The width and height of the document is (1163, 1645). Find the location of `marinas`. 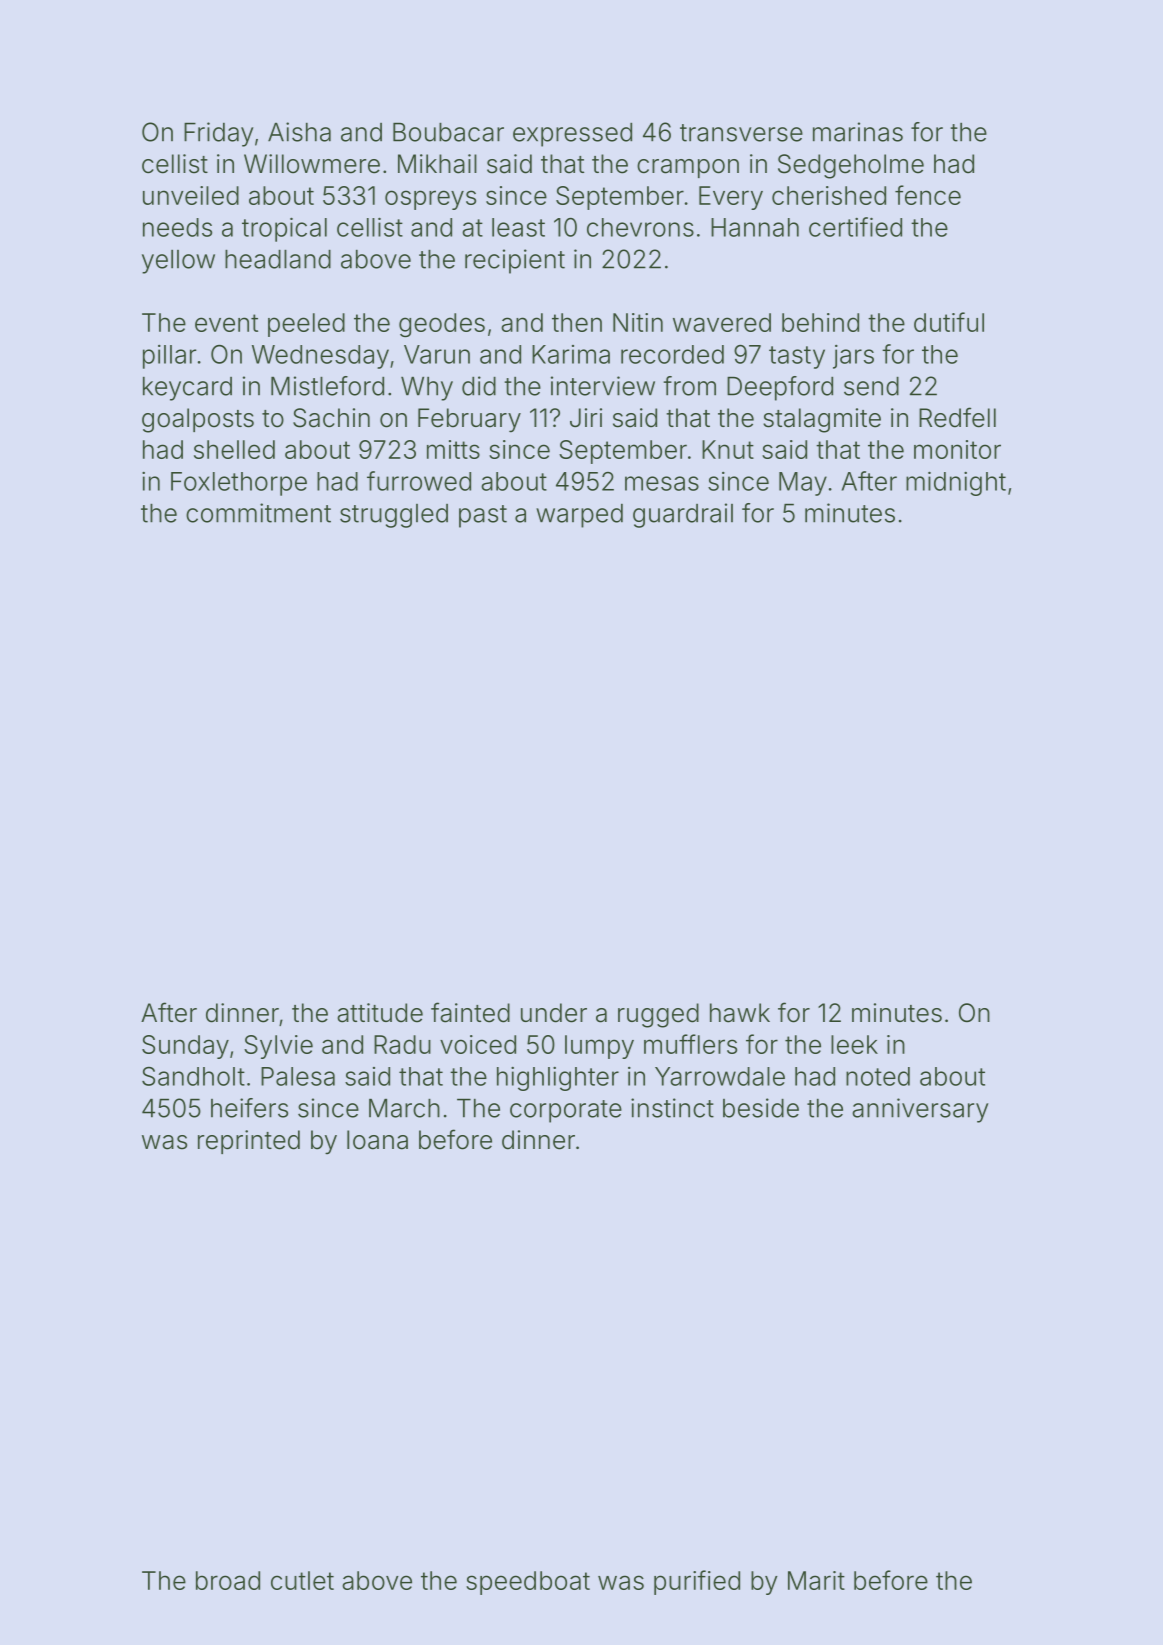

marinas is located at coordinates (858, 132).
